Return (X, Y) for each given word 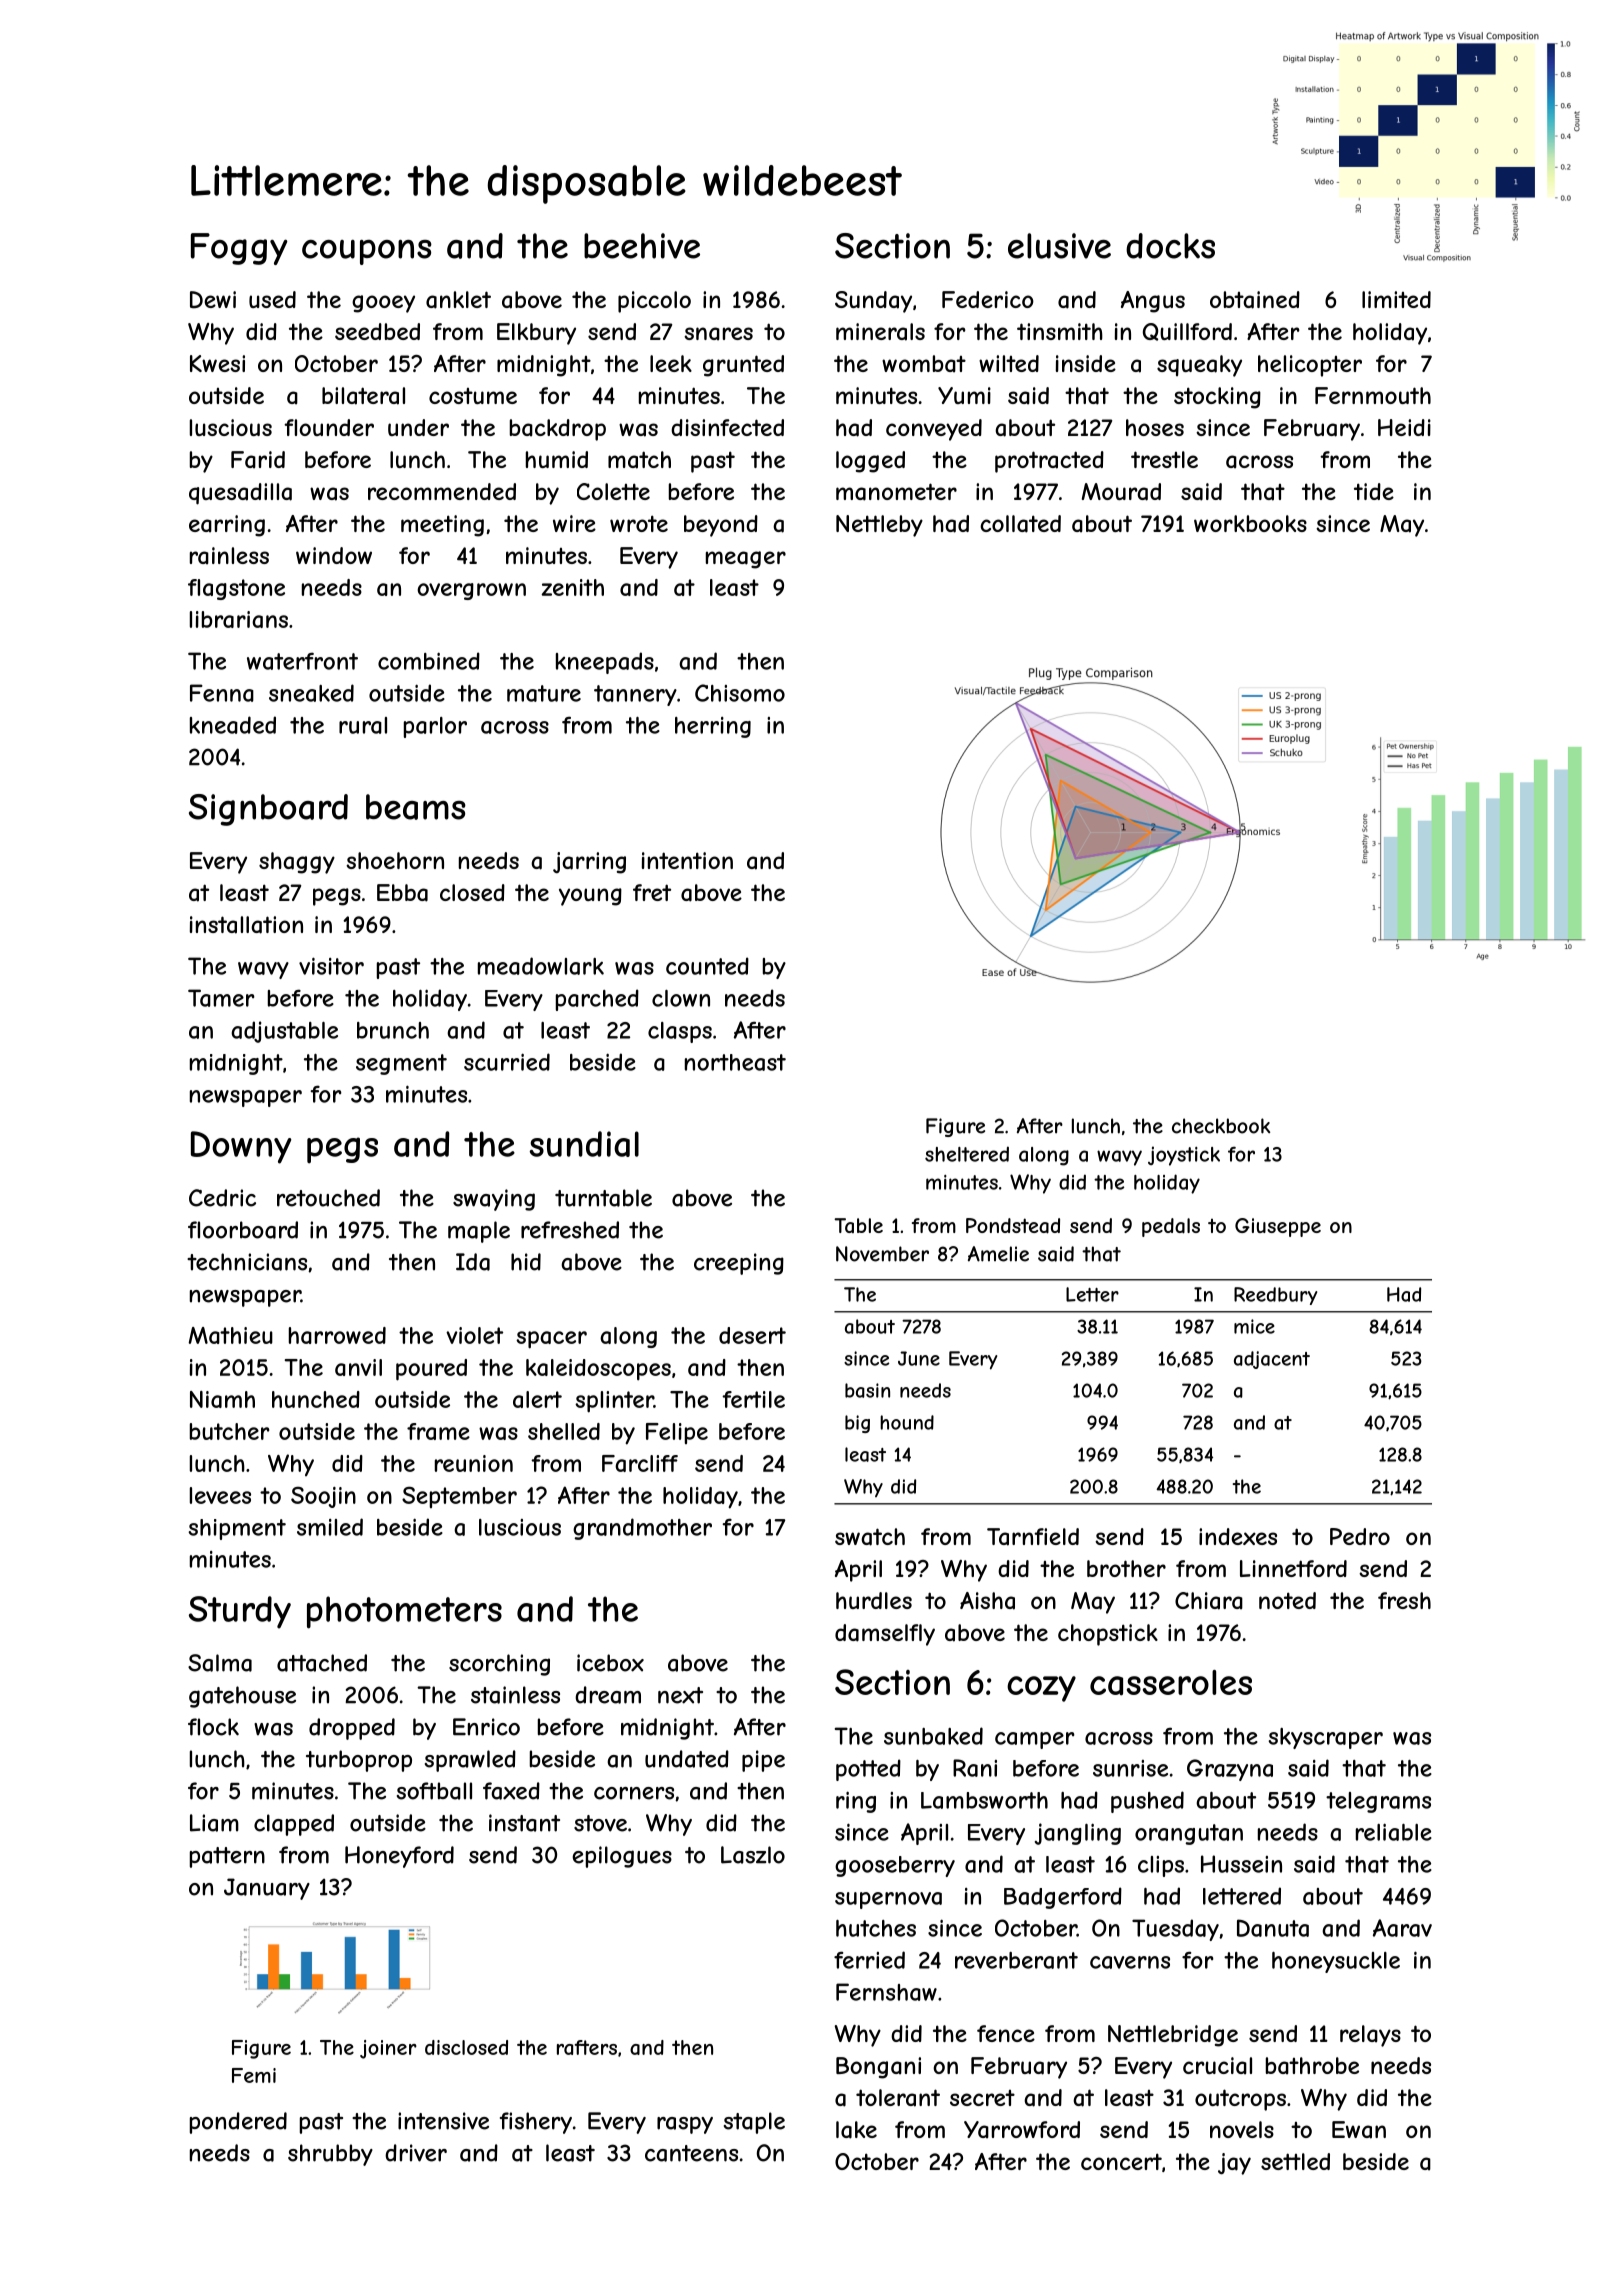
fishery (536, 2123)
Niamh (222, 1399)
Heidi (1404, 427)
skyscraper (1325, 1738)
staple (754, 2123)
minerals (880, 332)
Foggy (239, 249)
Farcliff (640, 1463)
